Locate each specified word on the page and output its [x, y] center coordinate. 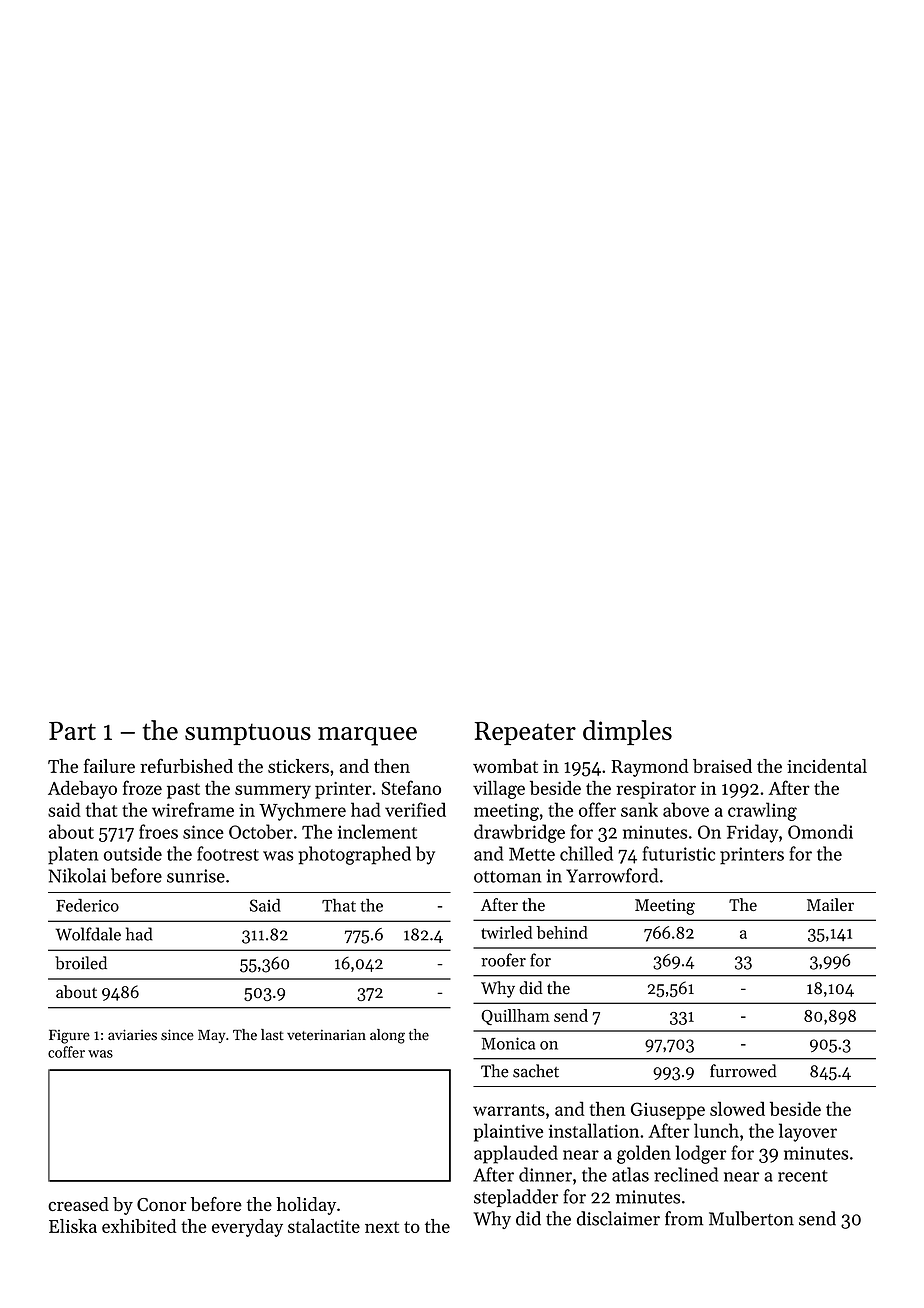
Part [72, 731]
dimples [627, 732]
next [382, 1227]
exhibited [139, 1226]
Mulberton [751, 1218]
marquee [367, 736]
